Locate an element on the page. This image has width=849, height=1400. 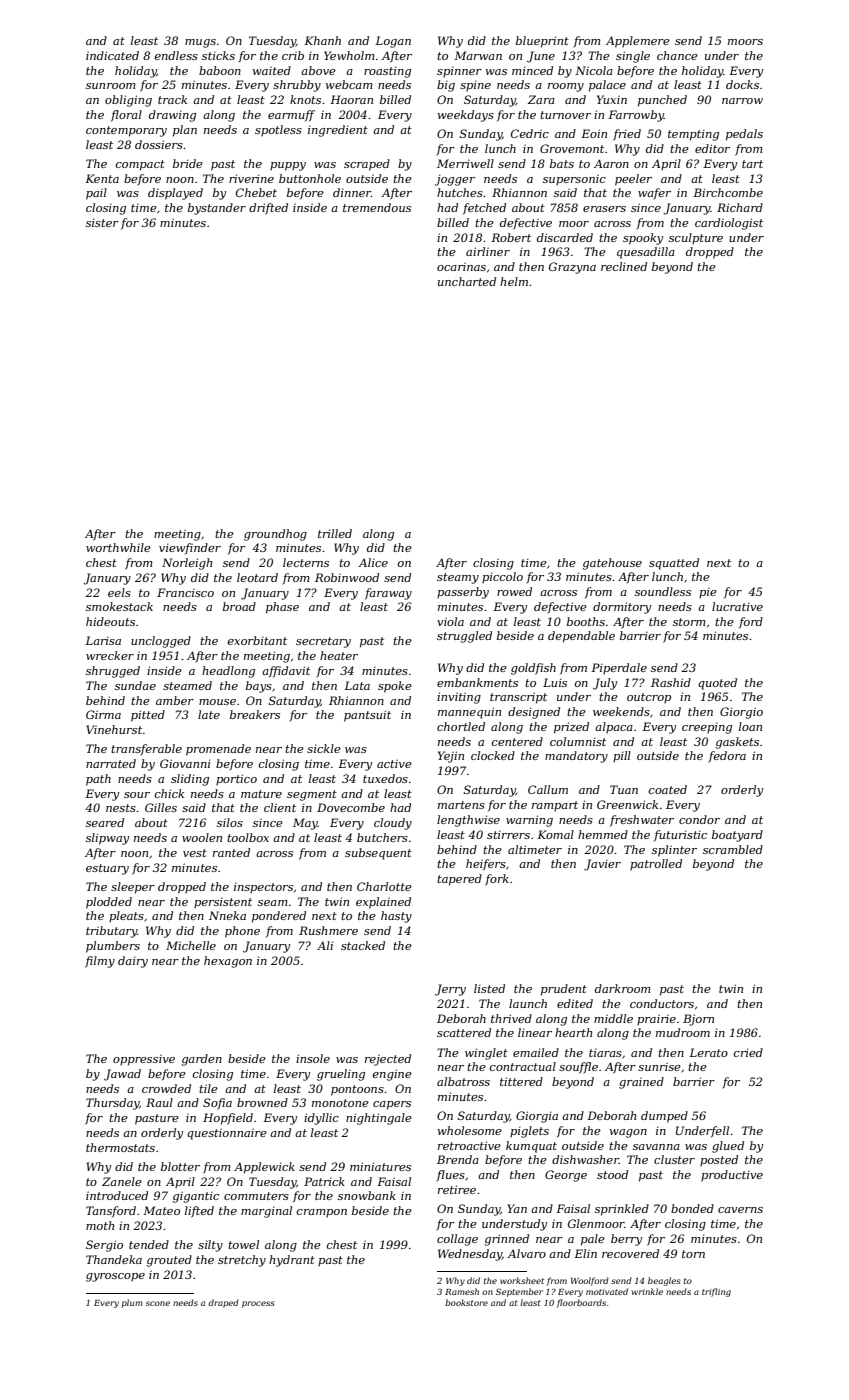
spooky is located at coordinates (643, 239).
